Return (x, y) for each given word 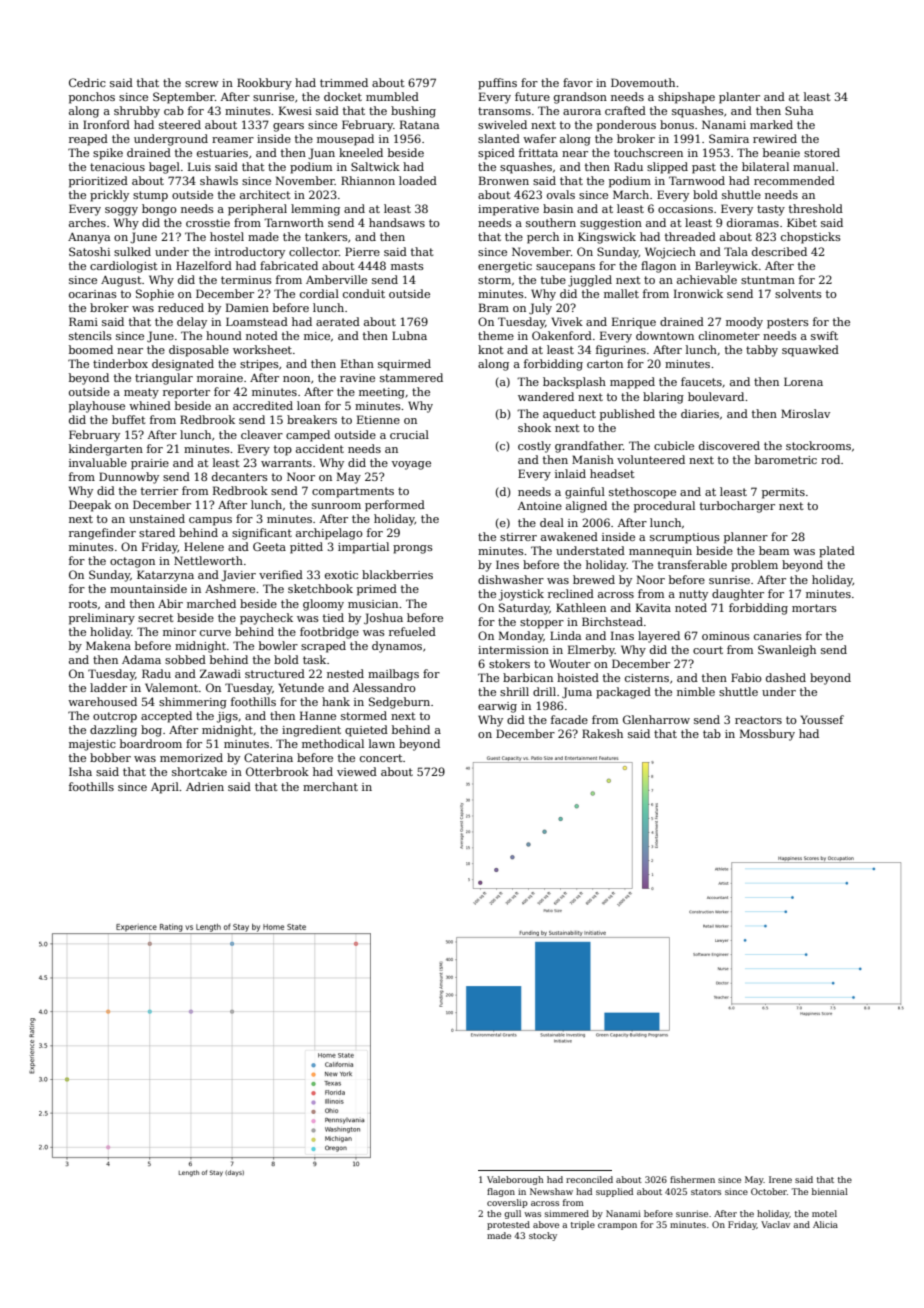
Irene (780, 1179)
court (708, 650)
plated (837, 552)
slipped (667, 168)
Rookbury (264, 84)
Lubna (409, 335)
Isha (80, 771)
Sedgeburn (399, 703)
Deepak (90, 506)
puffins (497, 84)
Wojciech (670, 253)
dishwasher (511, 579)
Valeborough (515, 1180)
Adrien (205, 786)
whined (150, 405)
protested (508, 1225)
